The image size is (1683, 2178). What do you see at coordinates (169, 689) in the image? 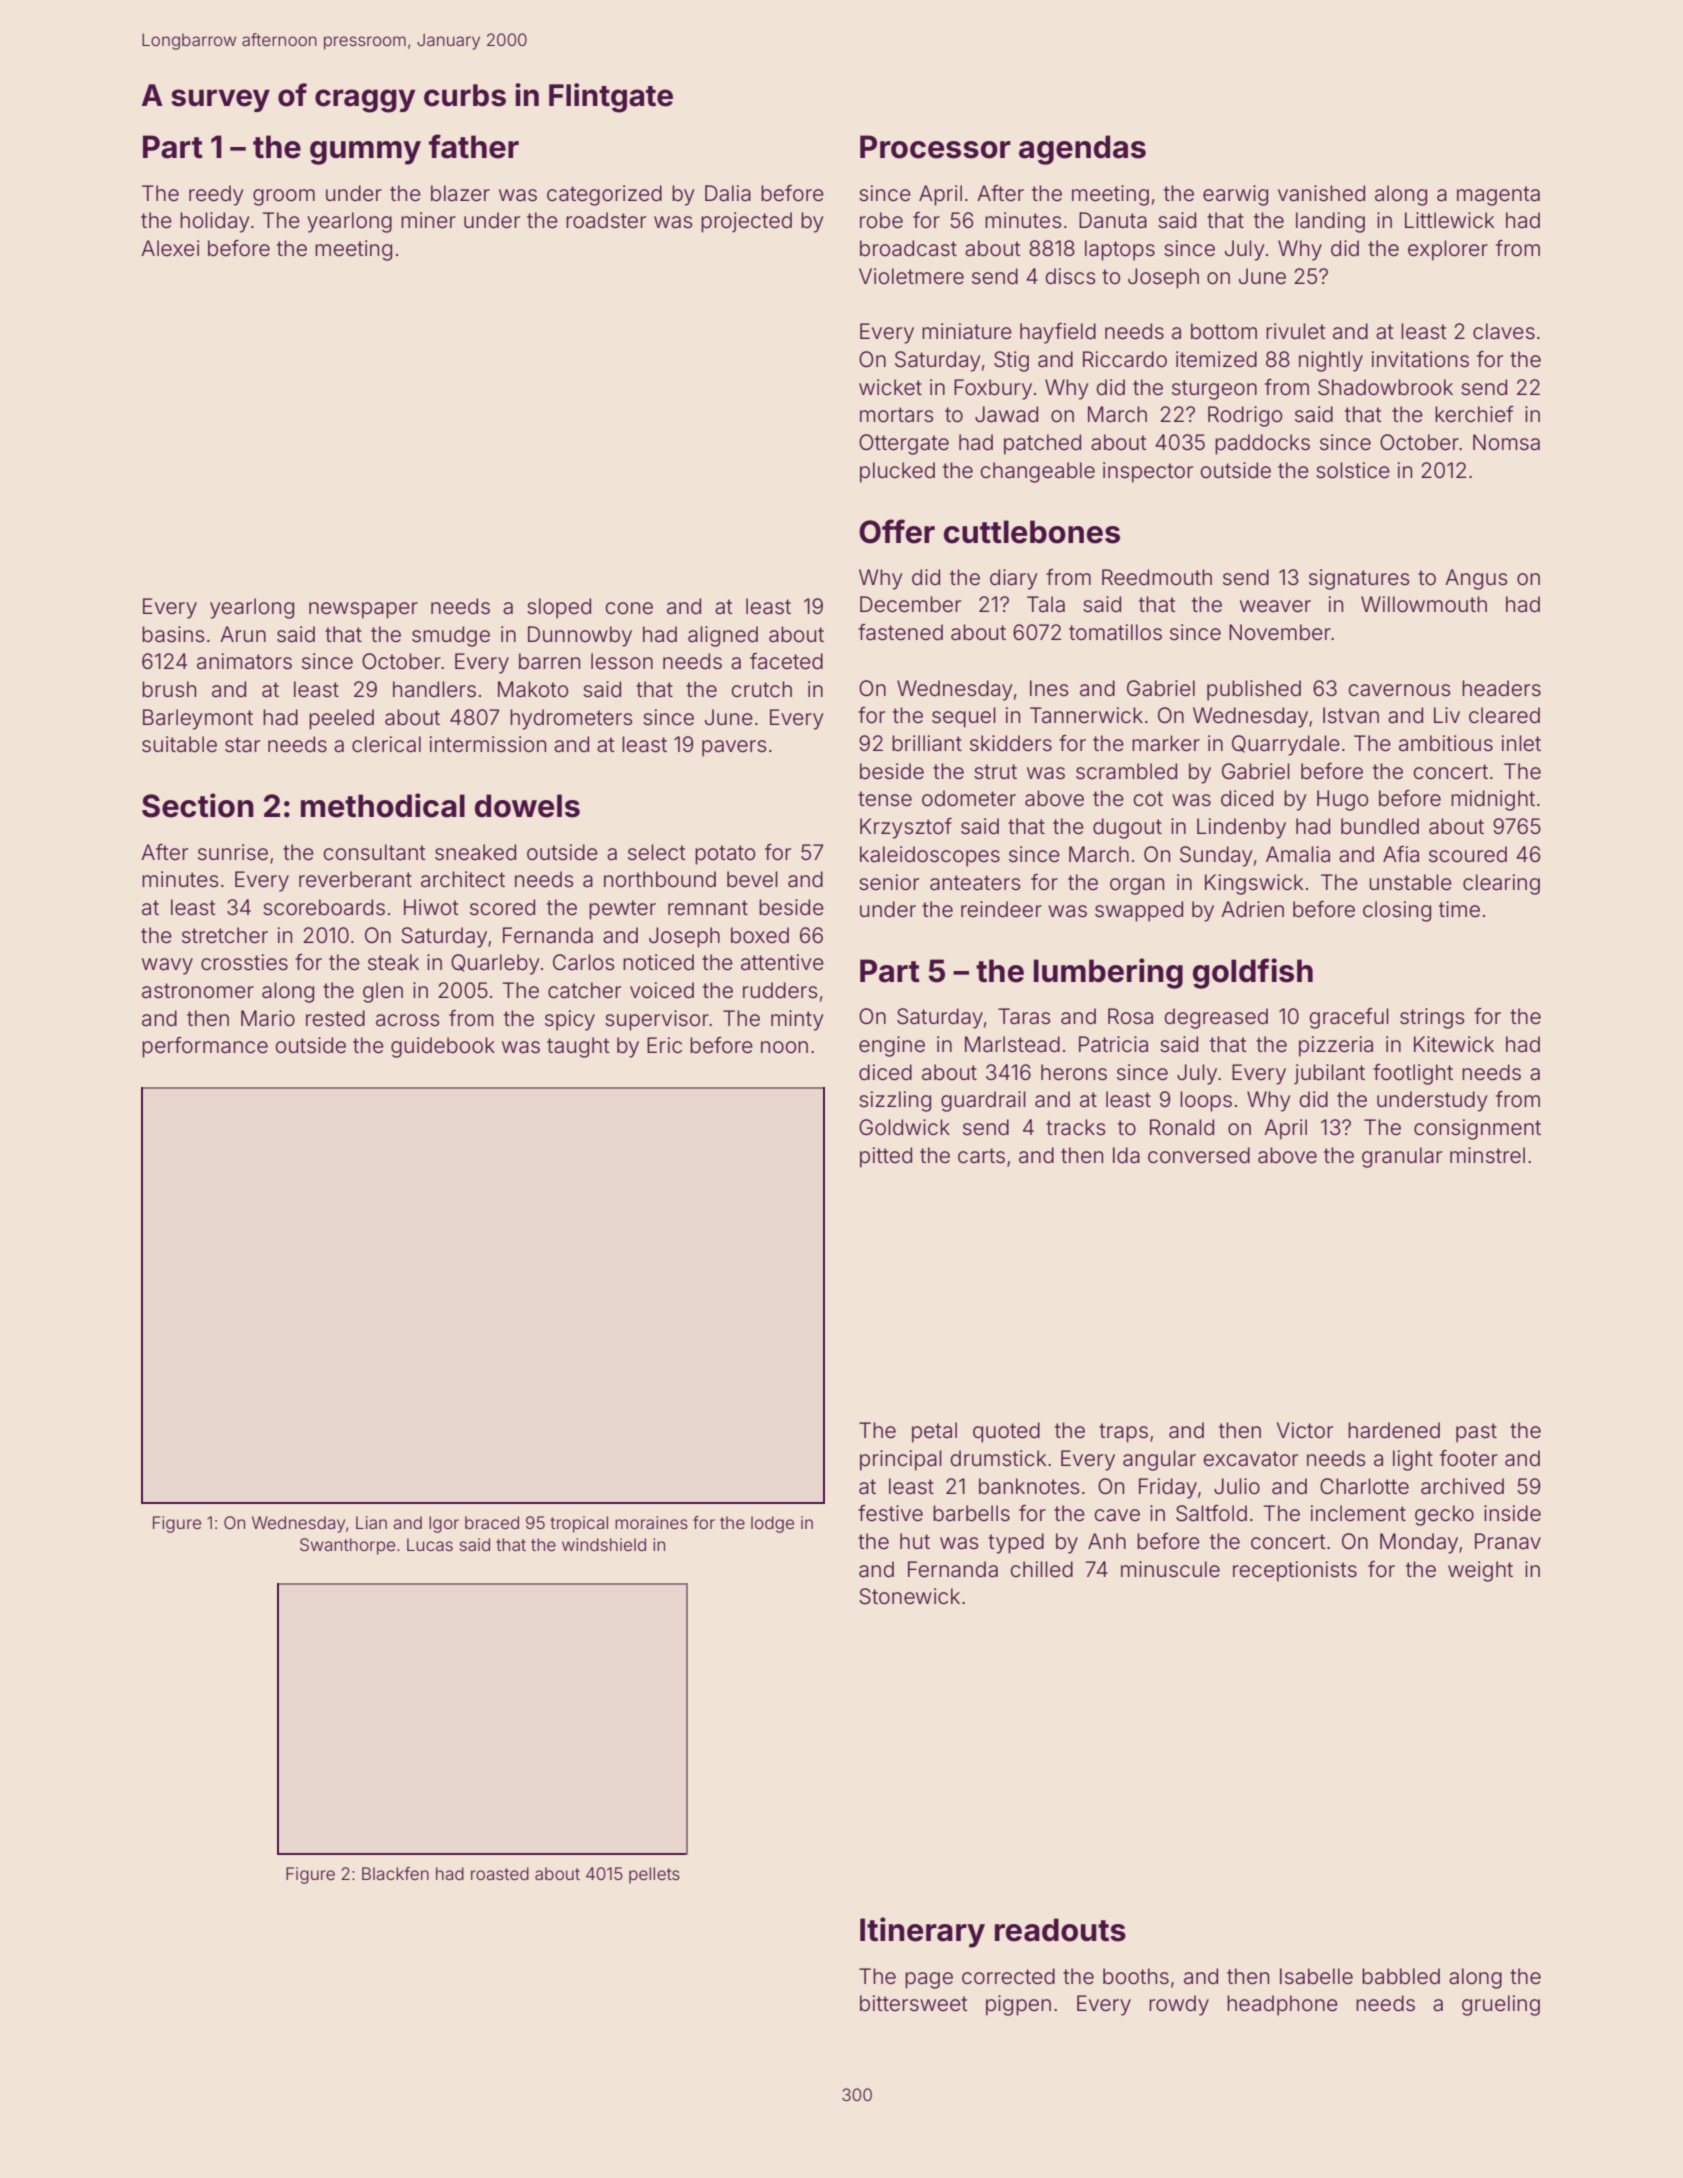
I see `brush` at bounding box center [169, 689].
